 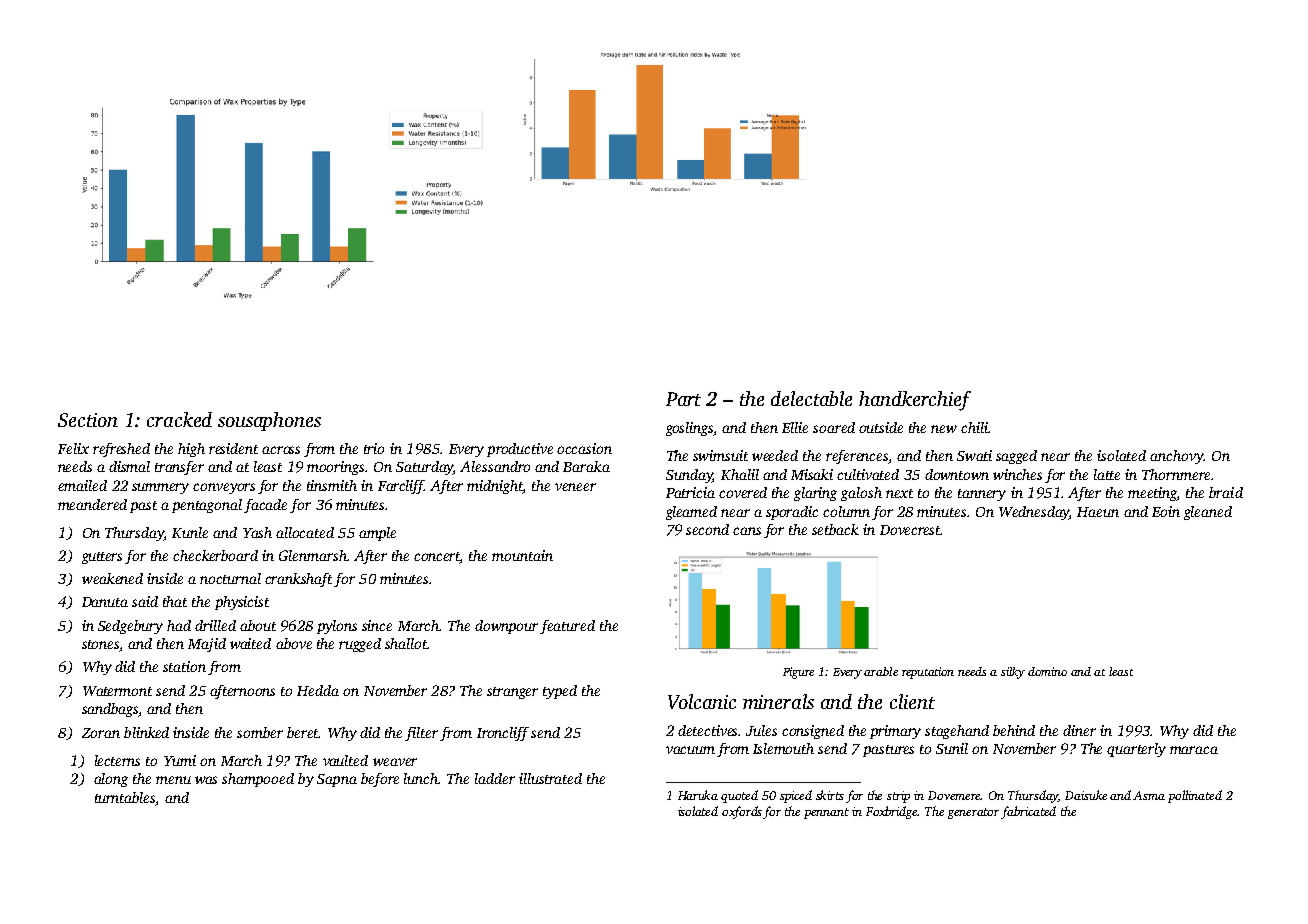 What do you see at coordinates (1176, 474) in the screenshot?
I see `Thornmere` at bounding box center [1176, 474].
